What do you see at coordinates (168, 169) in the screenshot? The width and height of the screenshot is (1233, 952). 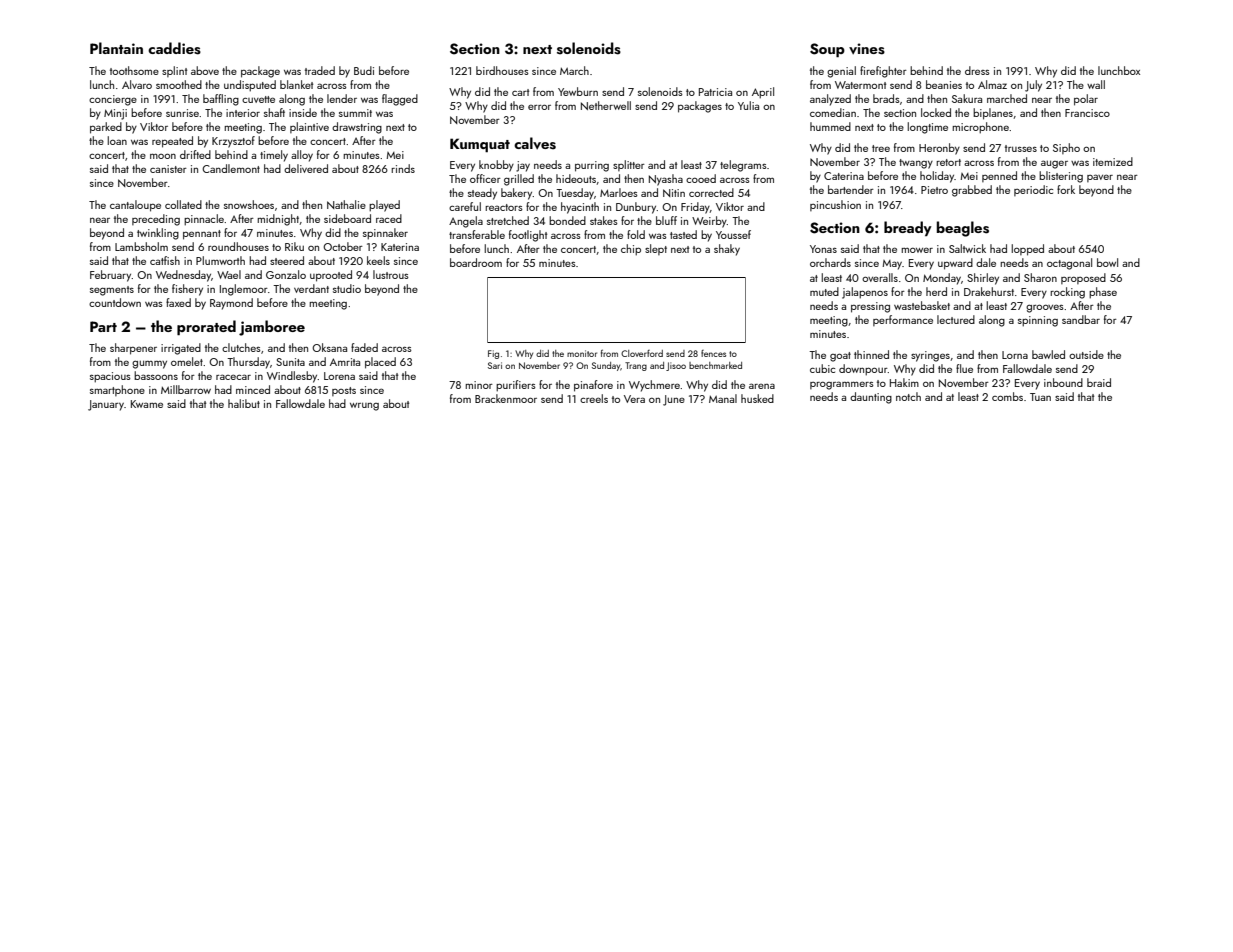 I see `canister` at bounding box center [168, 169].
